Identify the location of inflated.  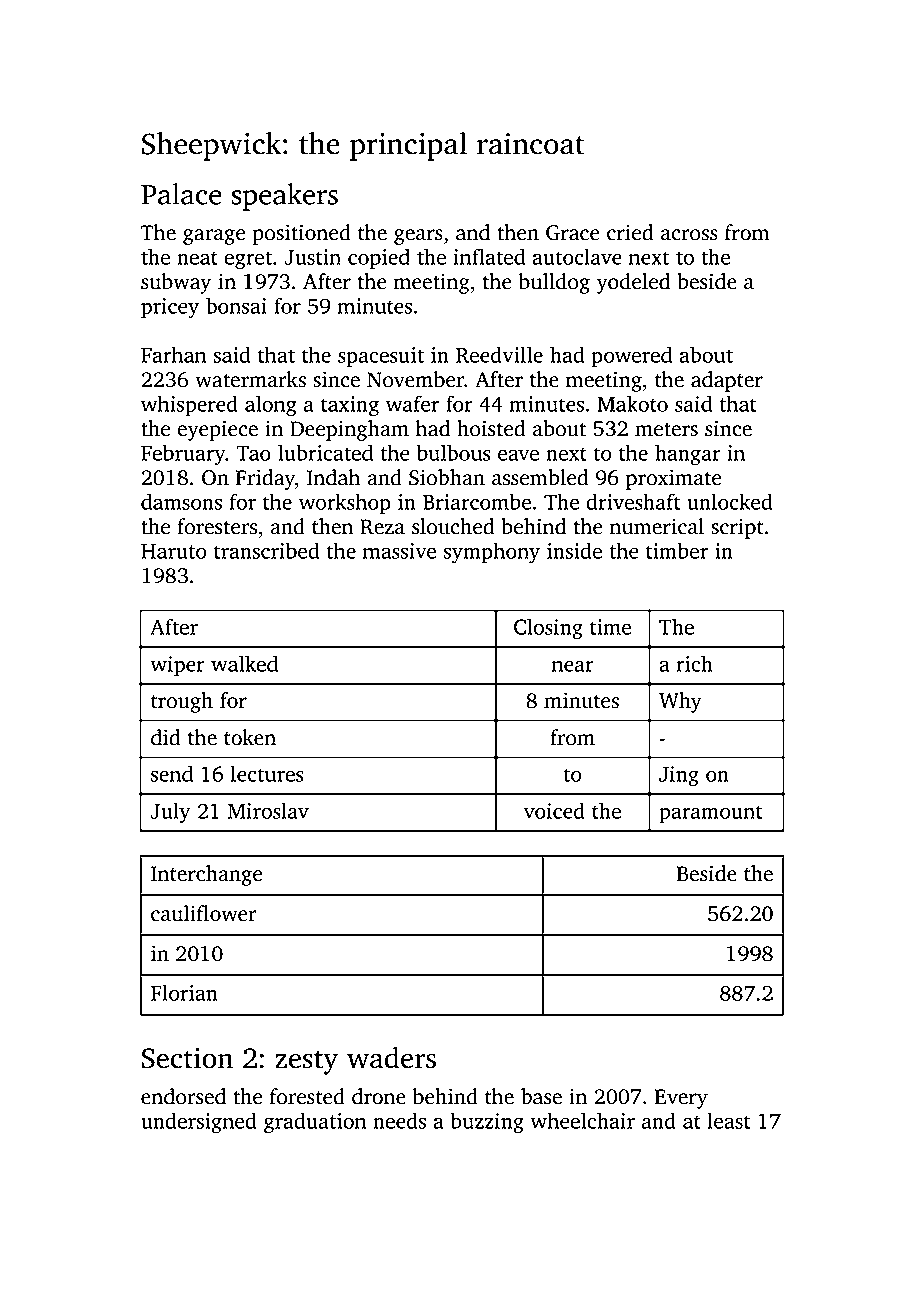
(489, 256).
